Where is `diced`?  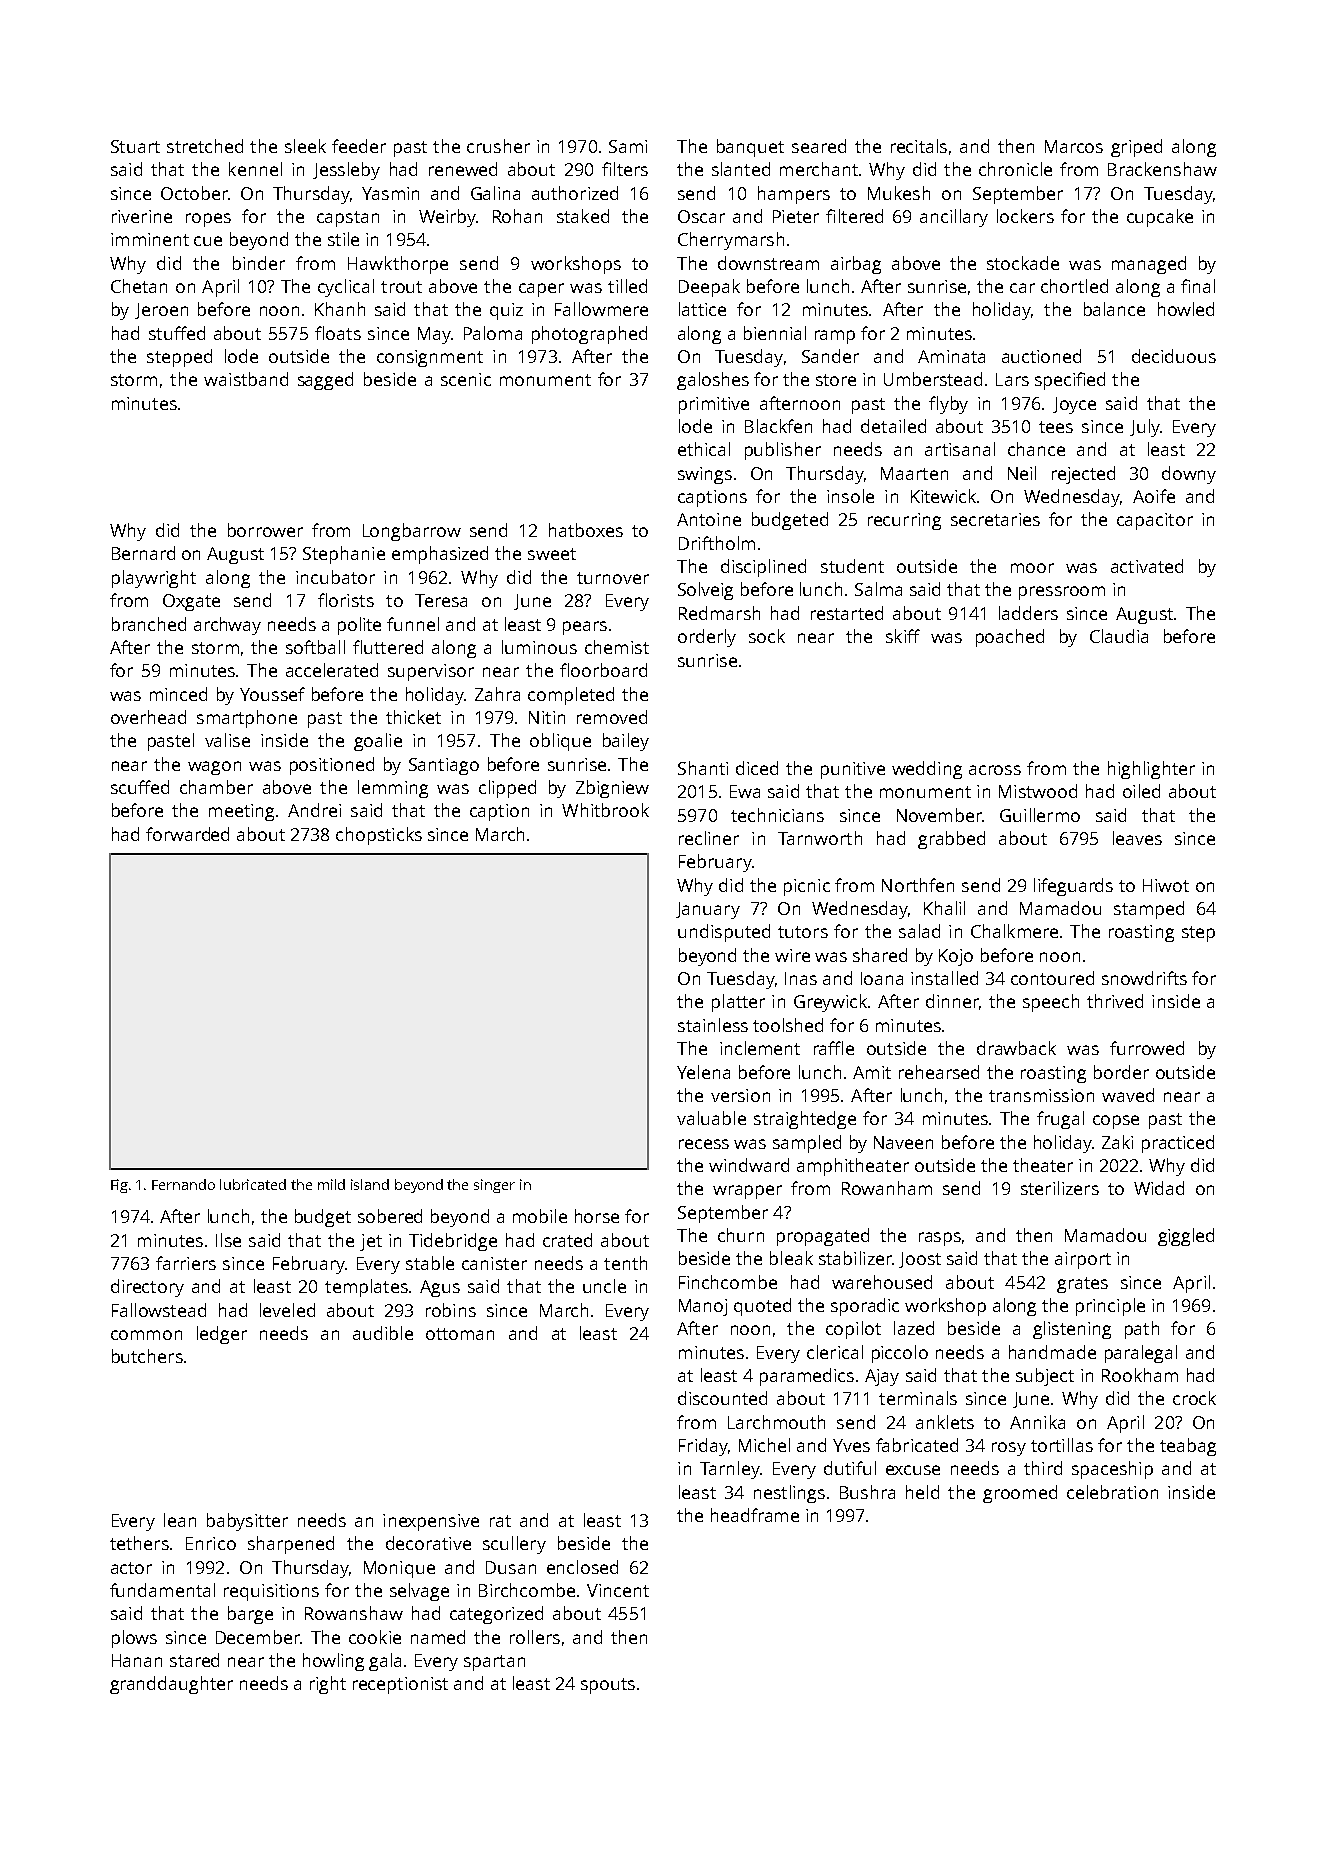 diced is located at coordinates (757, 768).
